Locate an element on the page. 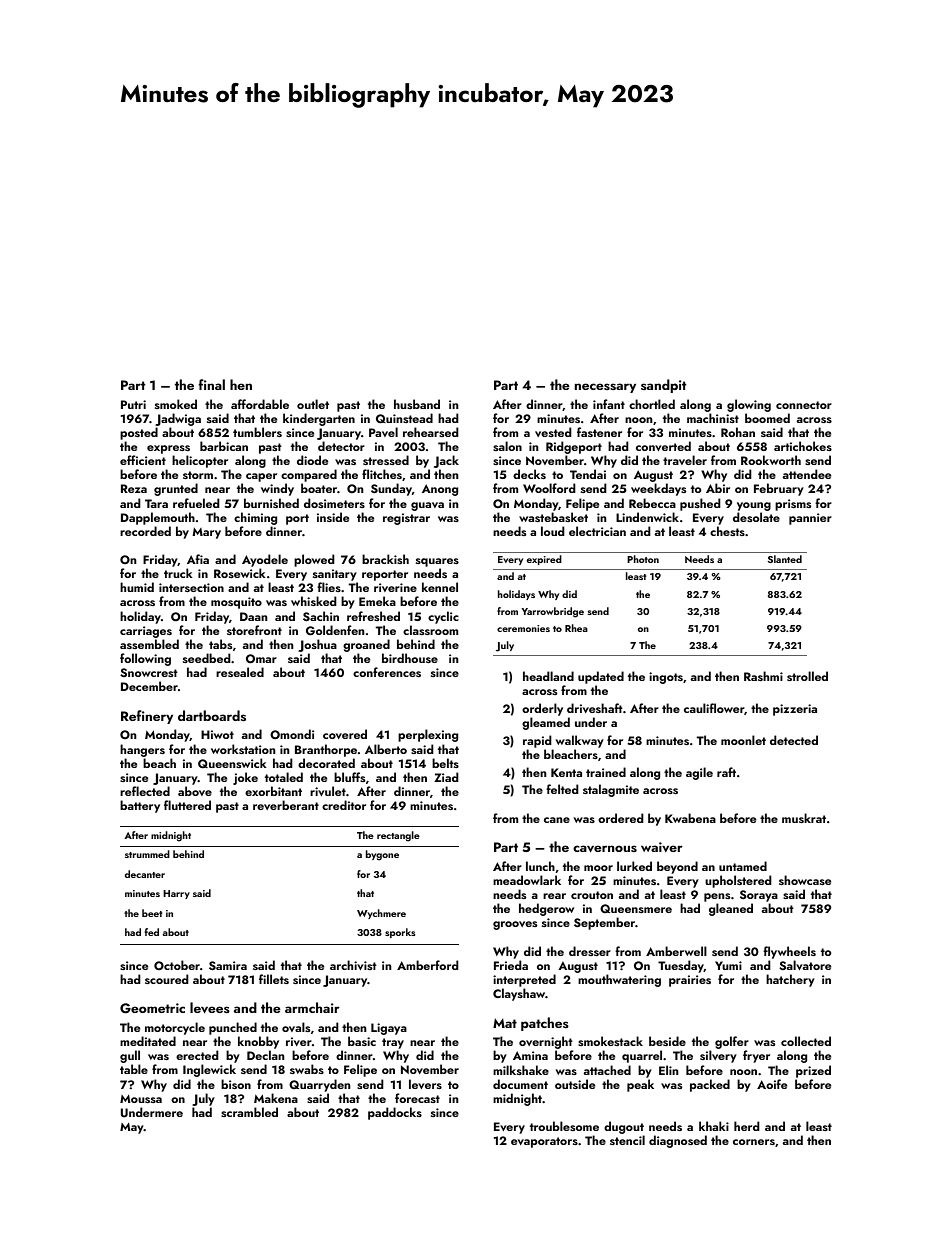 Image resolution: width=952 pixels, height=1233 pixels. knobby is located at coordinates (258, 1042).
